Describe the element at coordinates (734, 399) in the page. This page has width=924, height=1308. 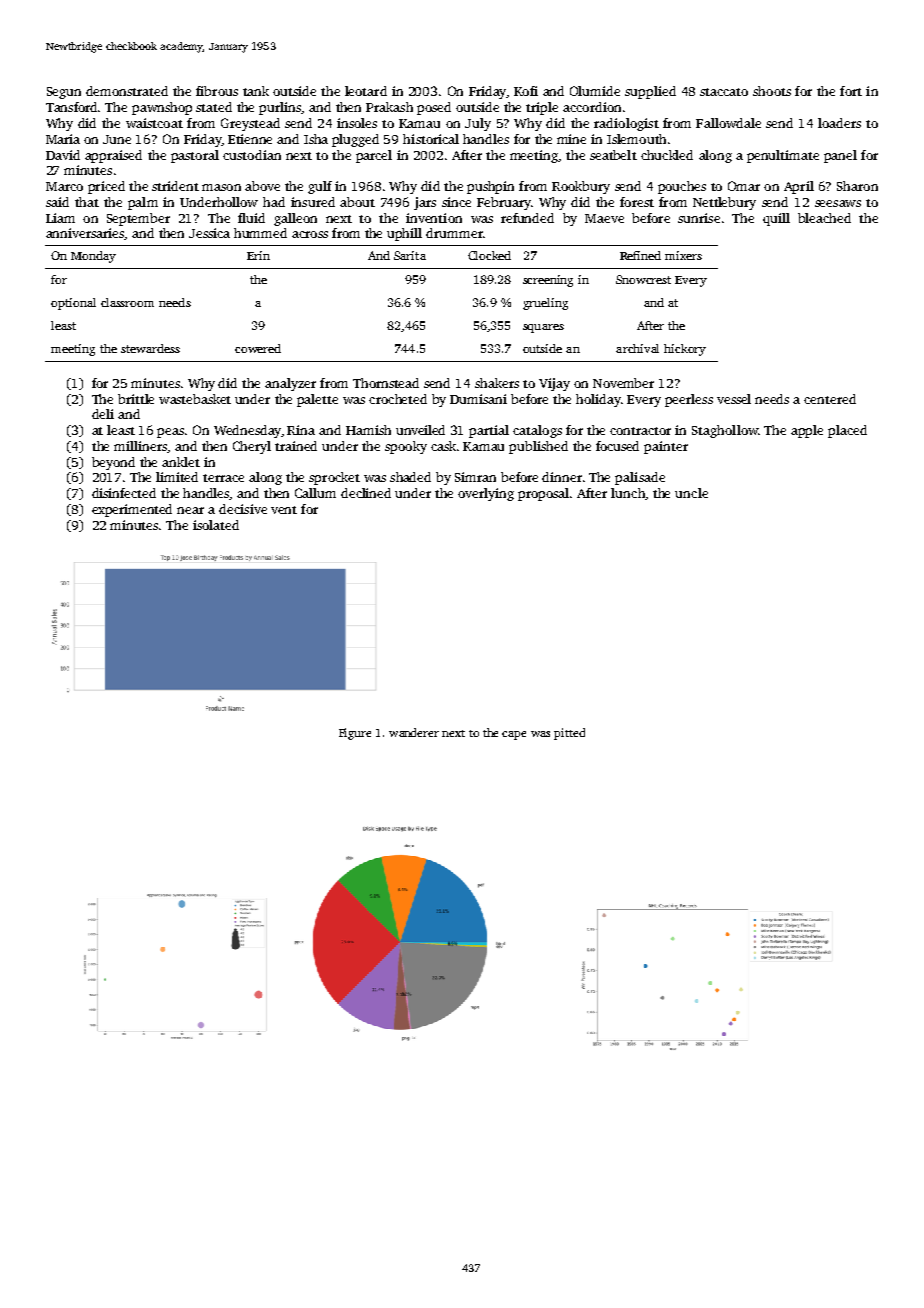
I see `vessel` at that location.
